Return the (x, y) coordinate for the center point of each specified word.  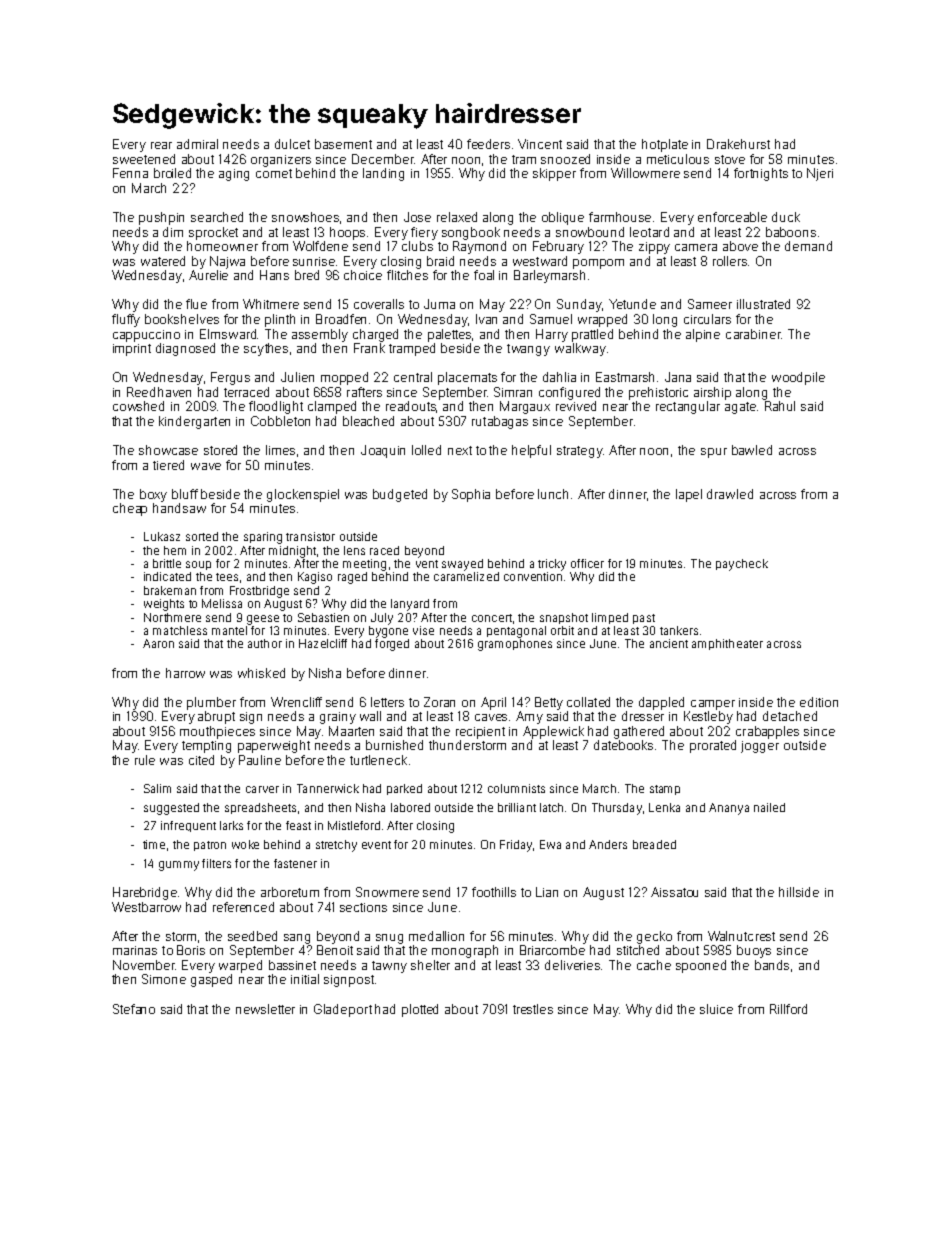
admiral (197, 144)
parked (404, 789)
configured (569, 393)
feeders (488, 144)
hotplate (665, 145)
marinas (135, 950)
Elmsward (229, 334)
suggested (171, 809)
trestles (533, 1009)
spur (714, 453)
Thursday (617, 809)
